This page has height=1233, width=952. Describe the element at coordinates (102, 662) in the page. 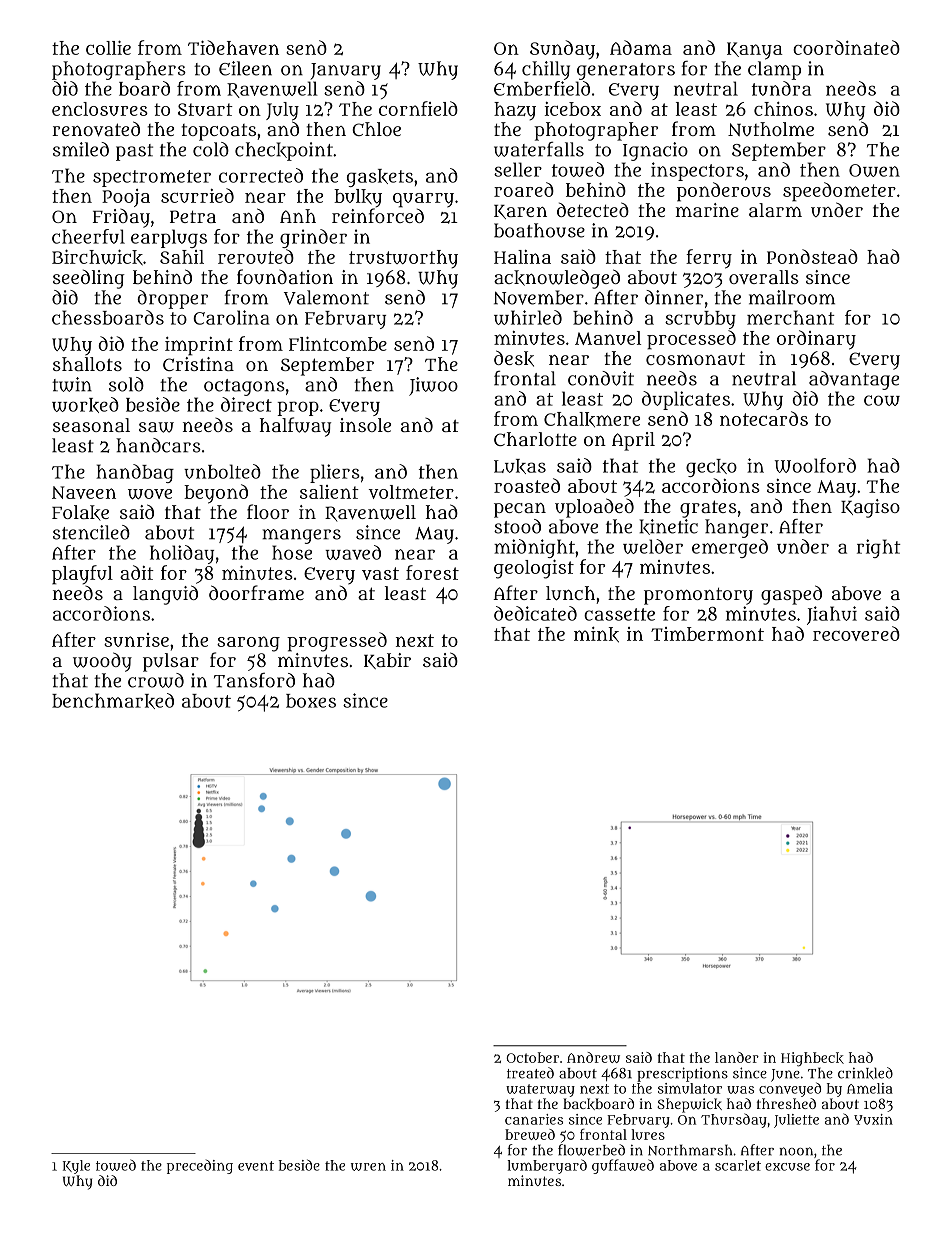

I see `woody` at that location.
